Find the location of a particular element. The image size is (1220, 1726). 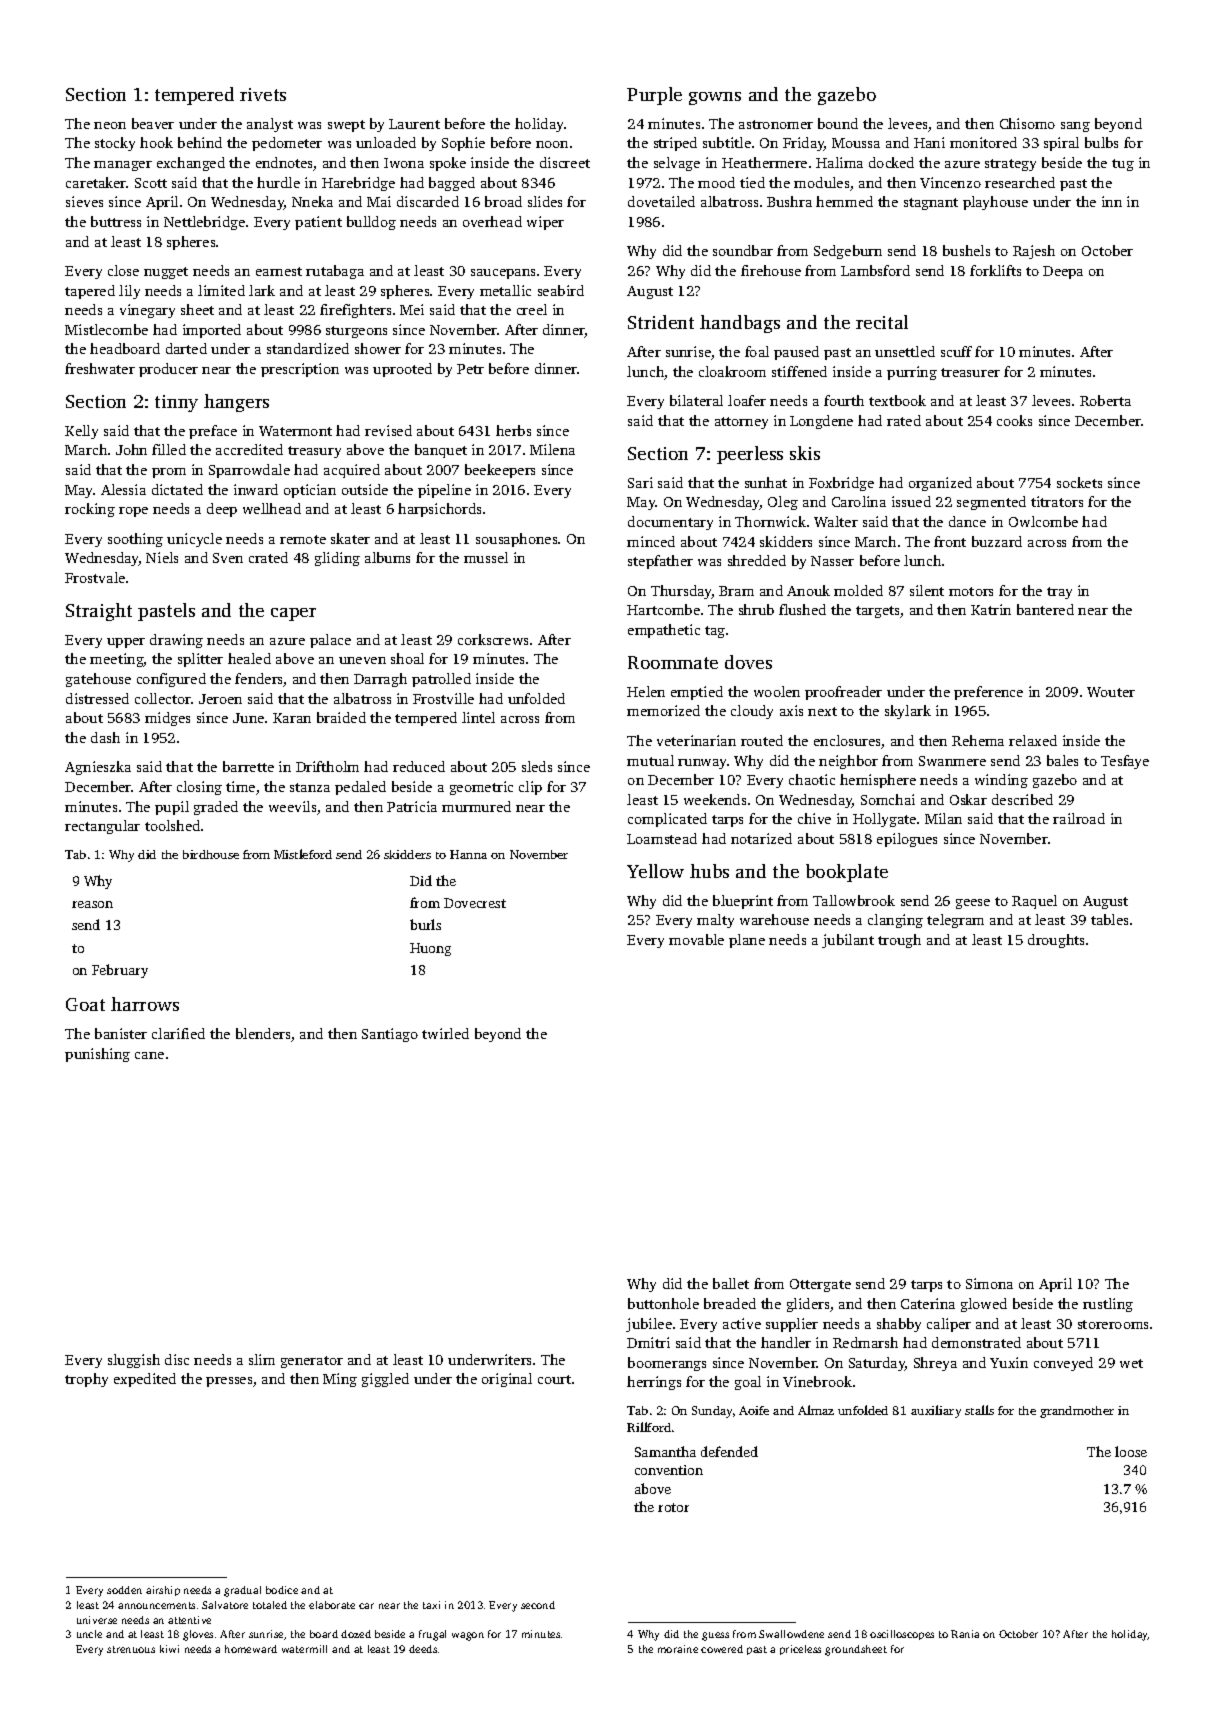

buzzard is located at coordinates (997, 541).
